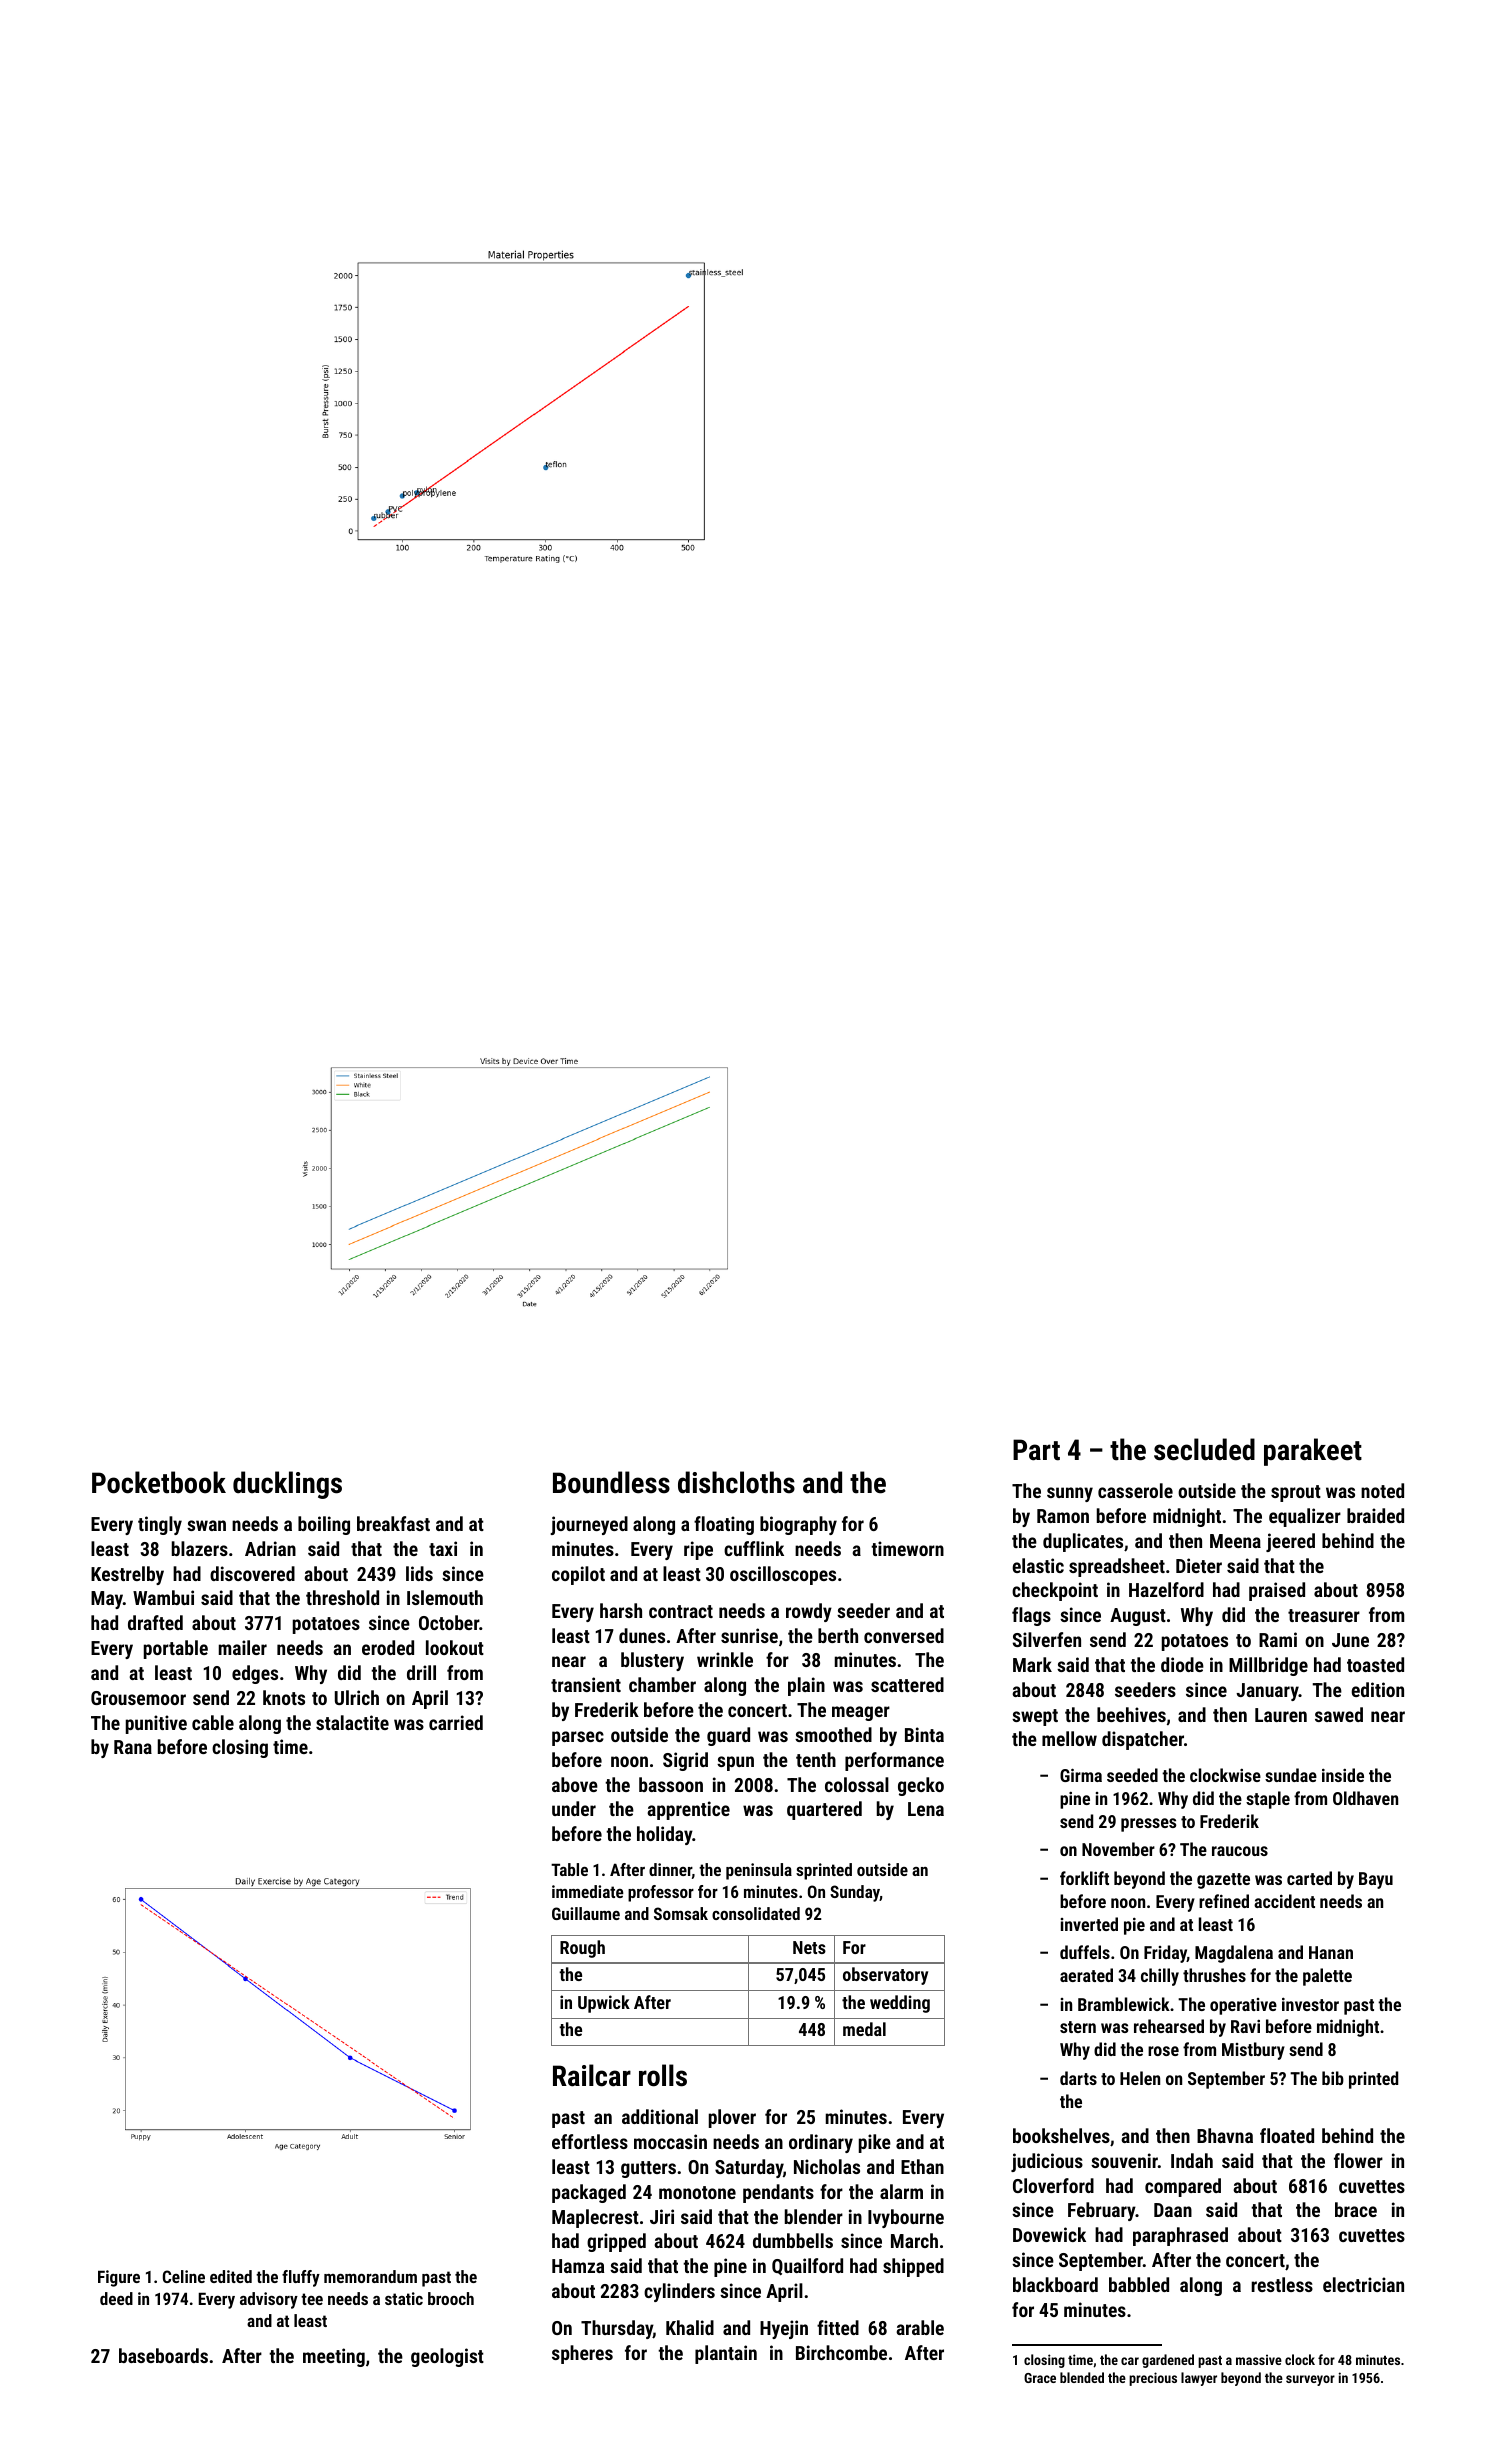 The width and height of the document is (1496, 2464). Describe the element at coordinates (1365, 1798) in the document. I see `Oldhaven` at that location.
